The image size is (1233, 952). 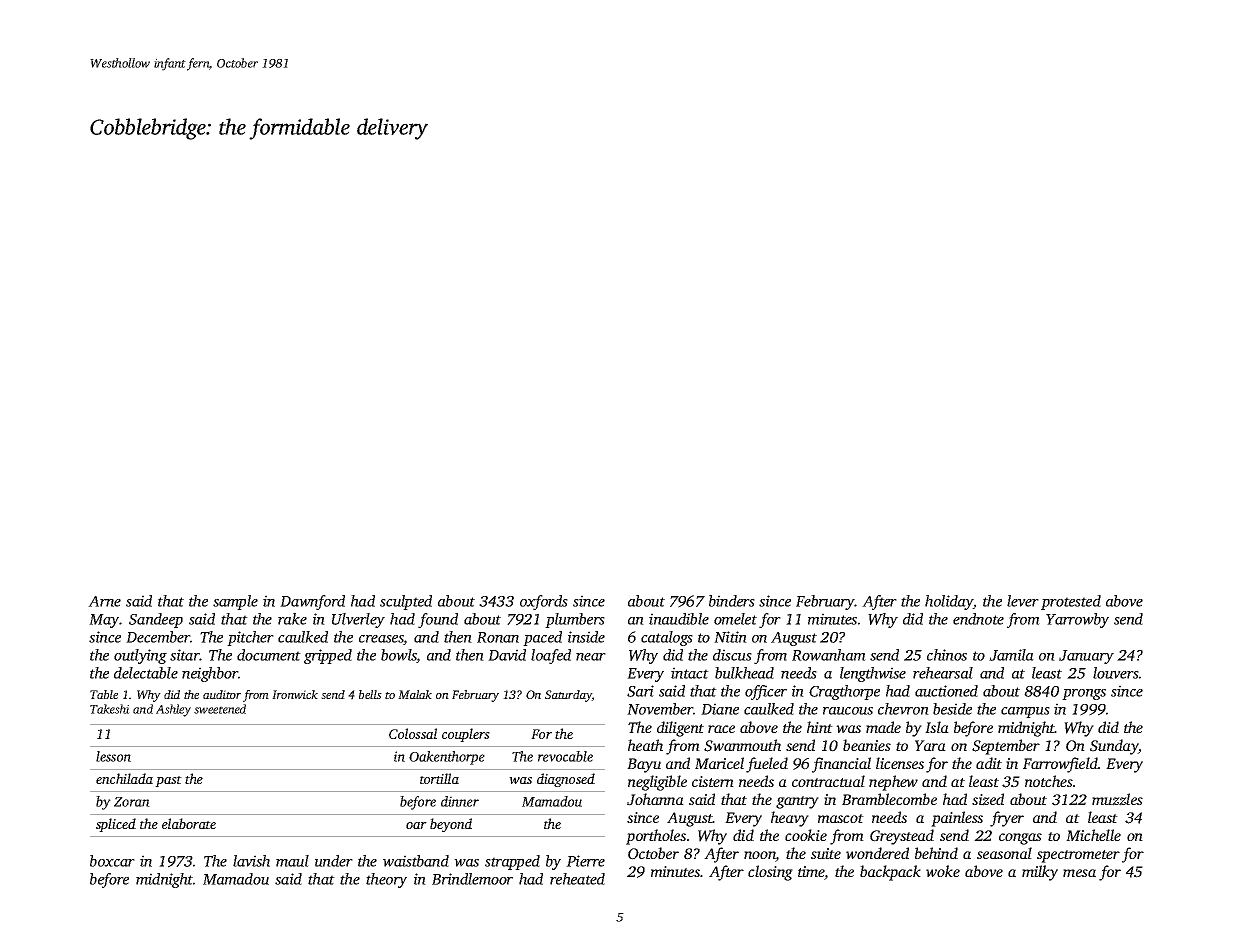 I want to click on Ironwick, so click(x=295, y=694).
